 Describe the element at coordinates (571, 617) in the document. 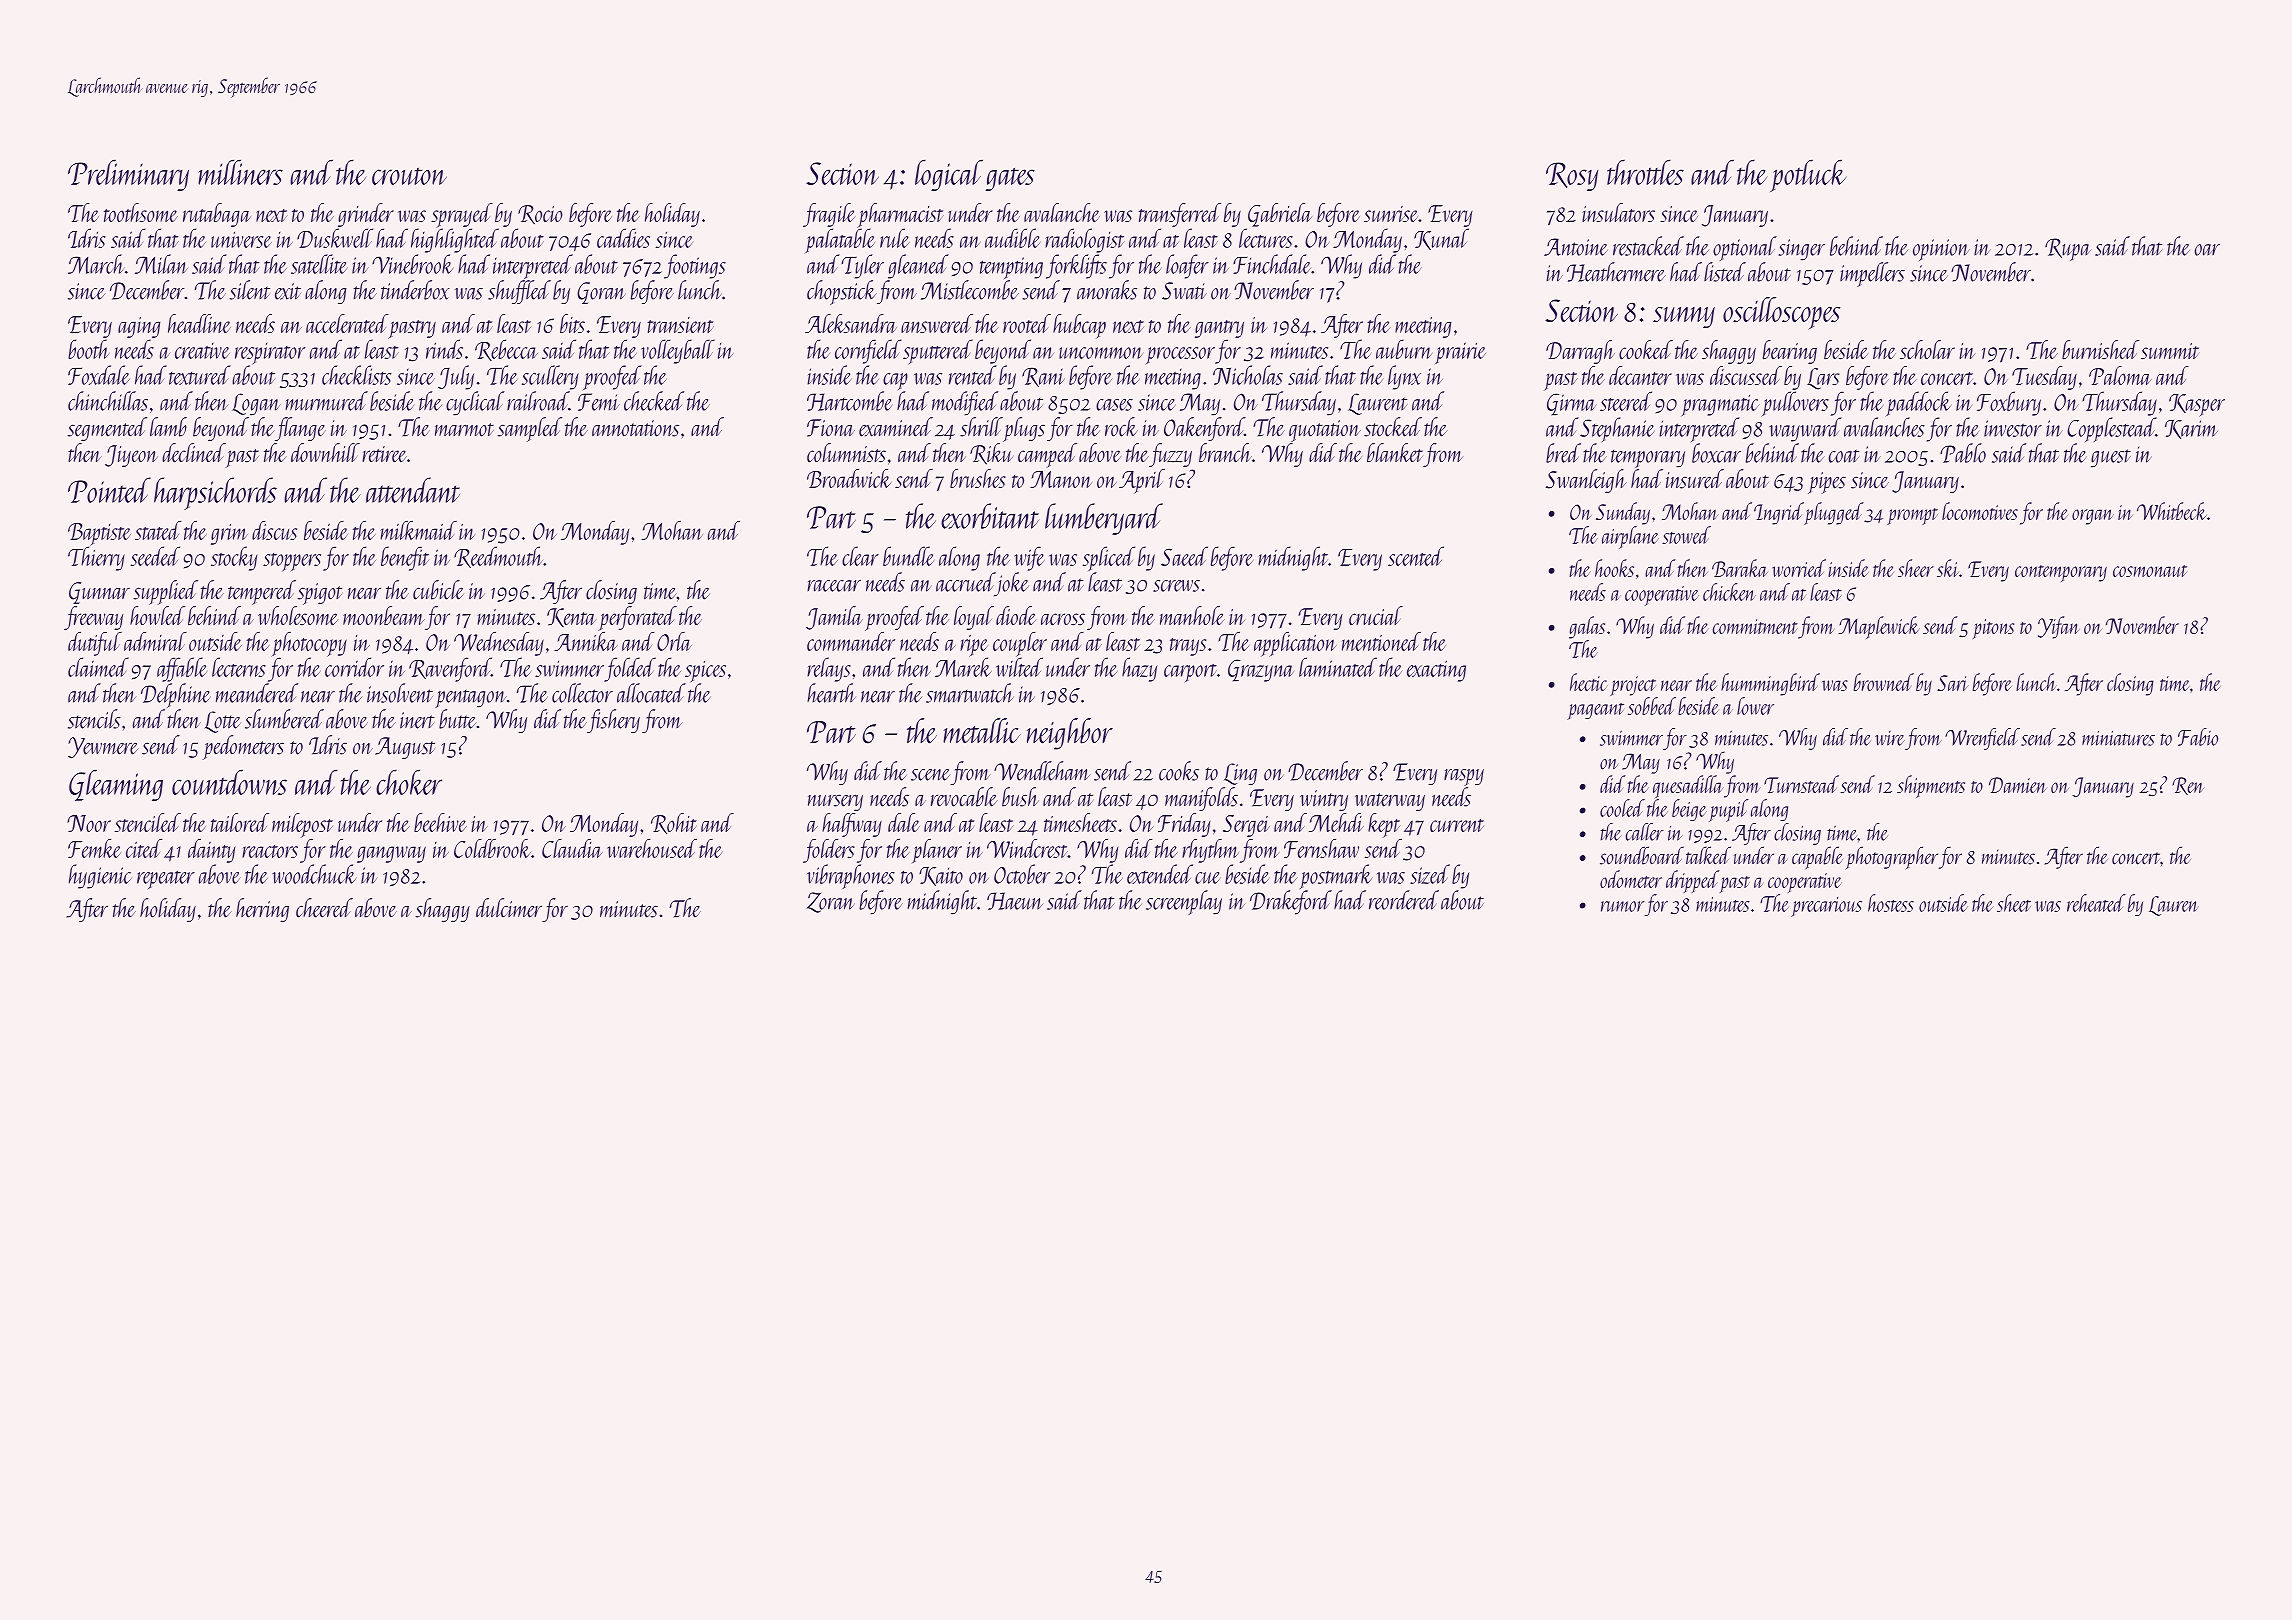

I see `Kenta` at that location.
